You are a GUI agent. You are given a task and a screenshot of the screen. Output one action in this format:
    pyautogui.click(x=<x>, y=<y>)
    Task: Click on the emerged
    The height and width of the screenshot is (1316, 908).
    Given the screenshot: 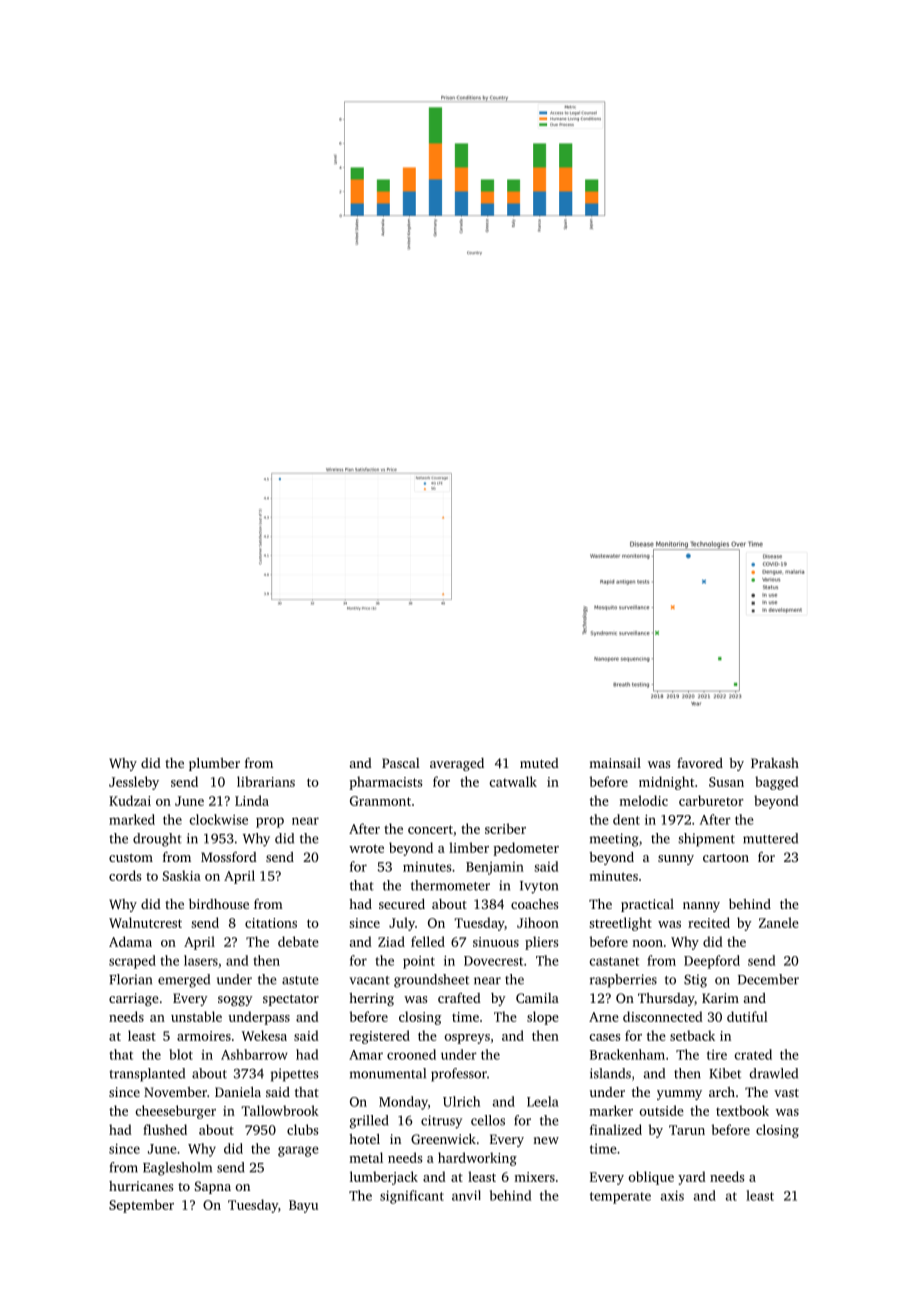 What is the action you would take?
    pyautogui.click(x=184, y=981)
